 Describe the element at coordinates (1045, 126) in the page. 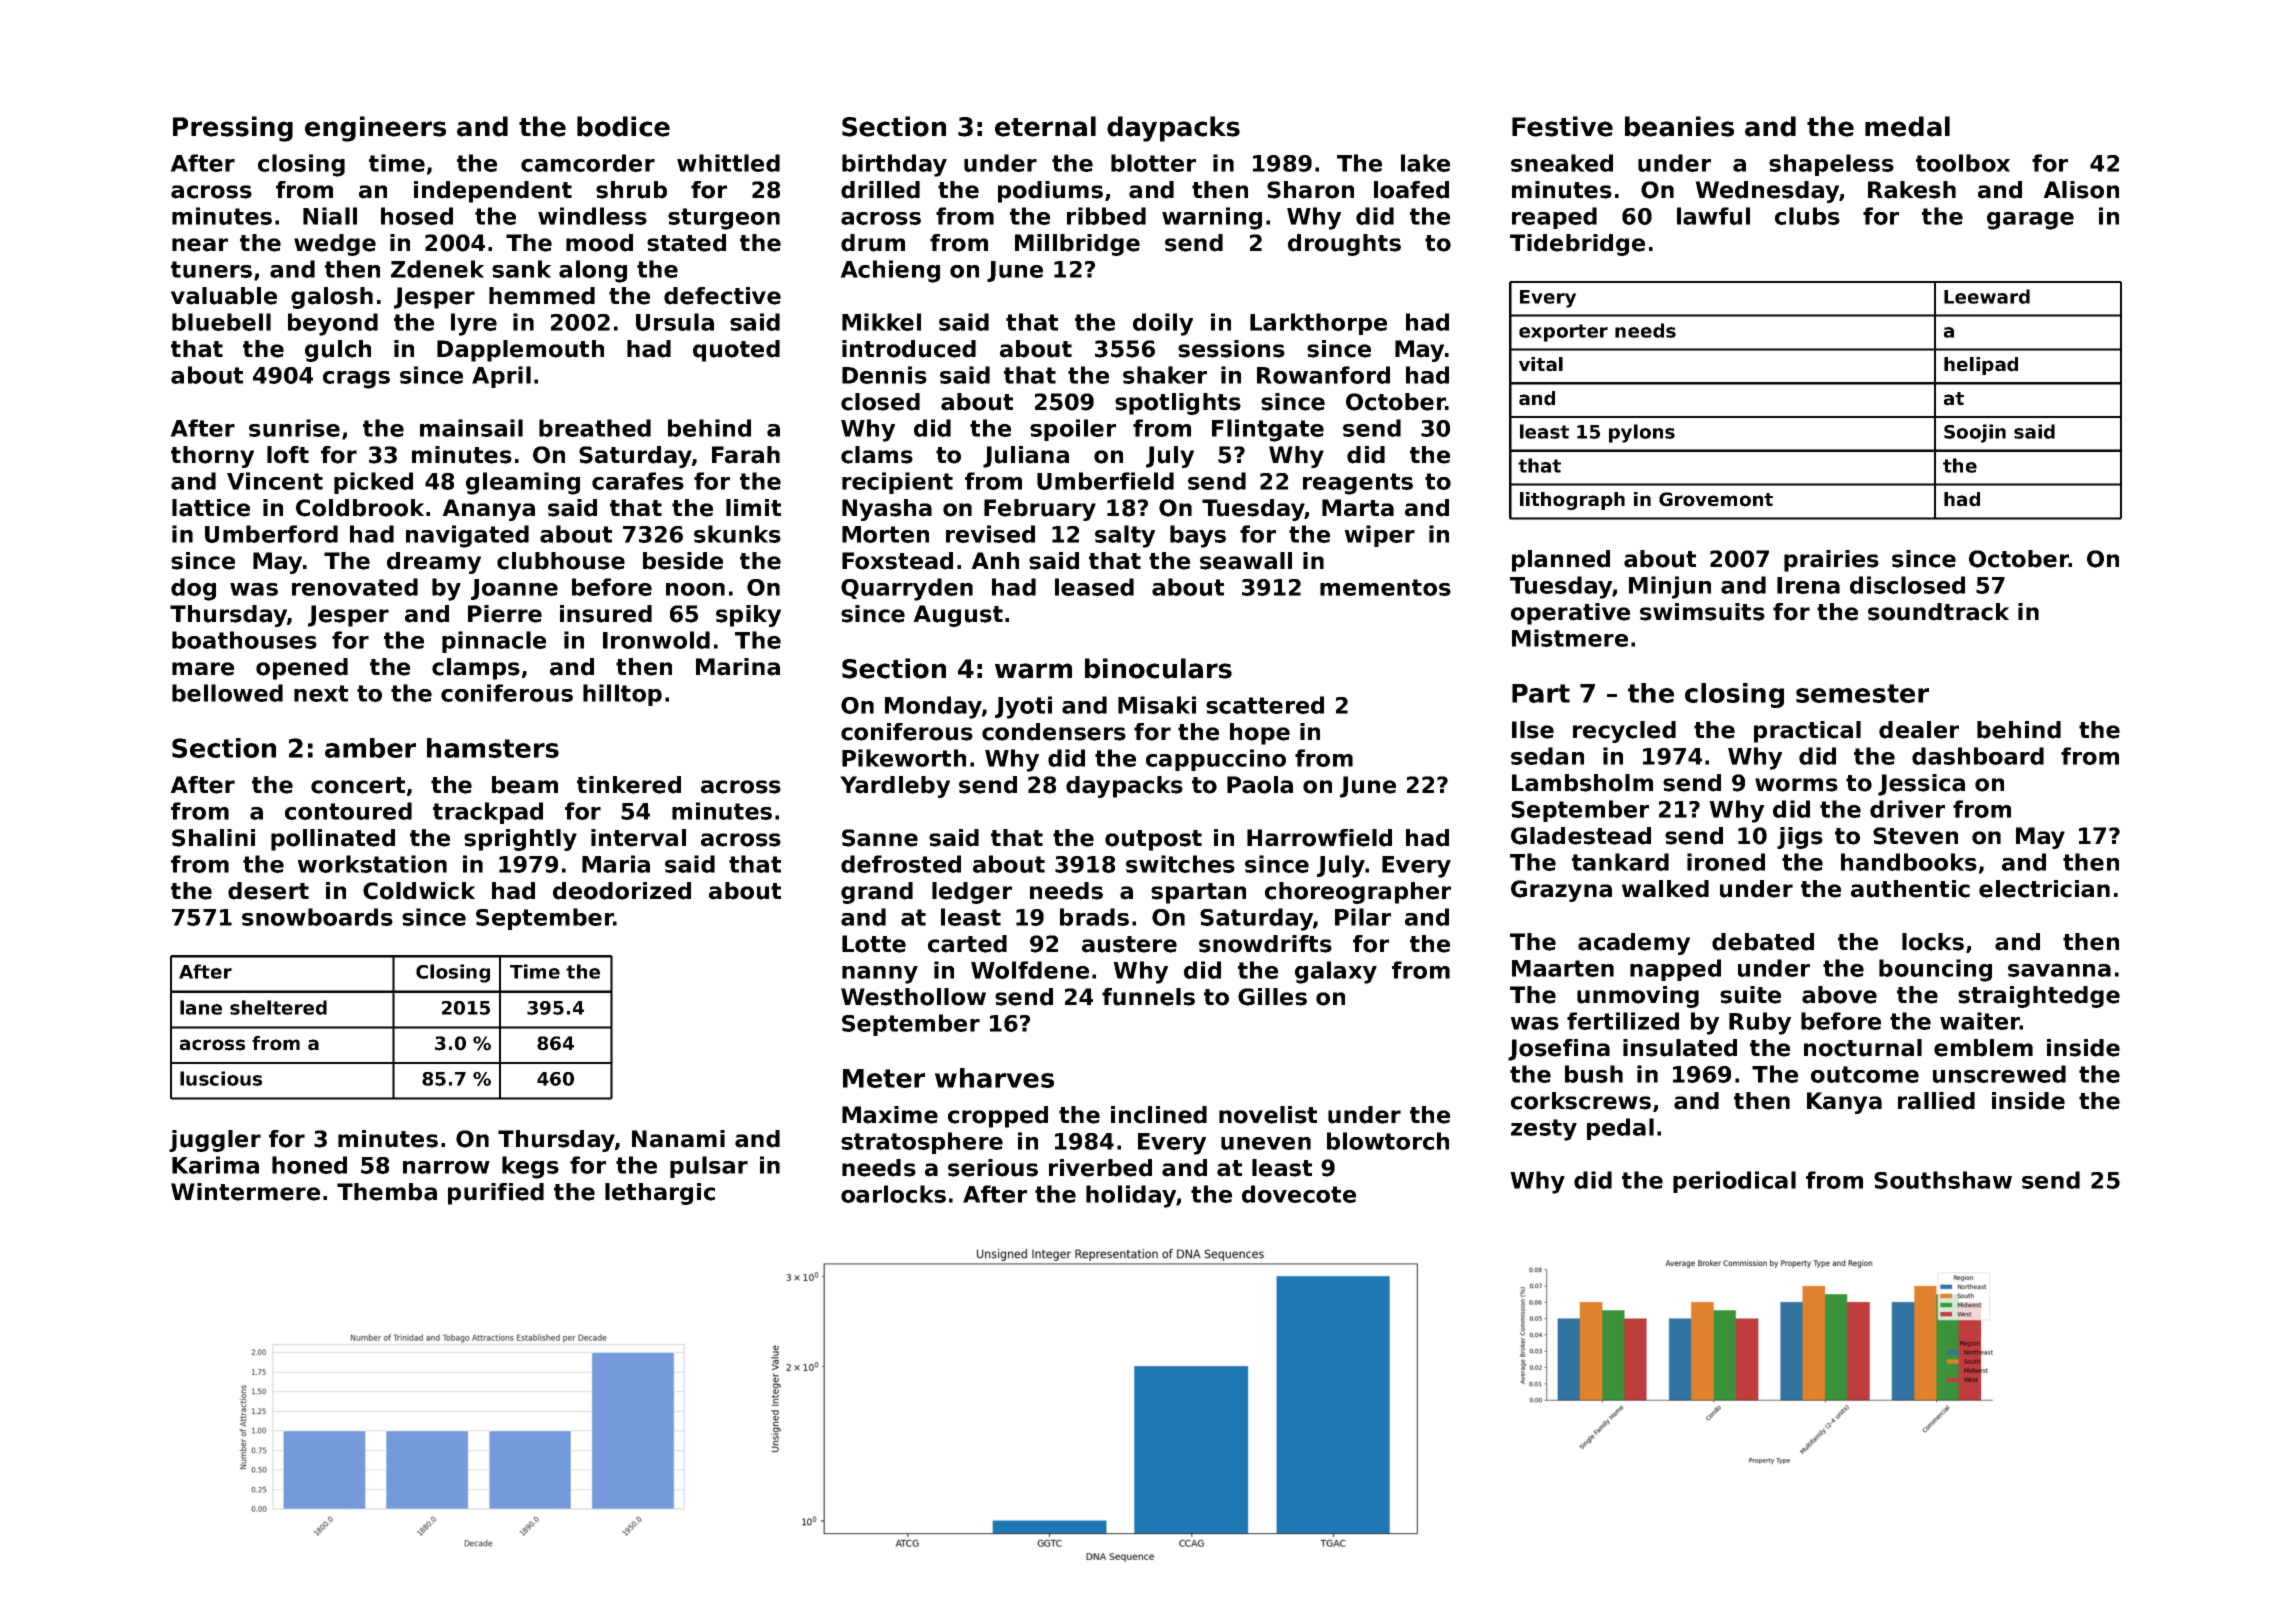

I see `eternal` at that location.
